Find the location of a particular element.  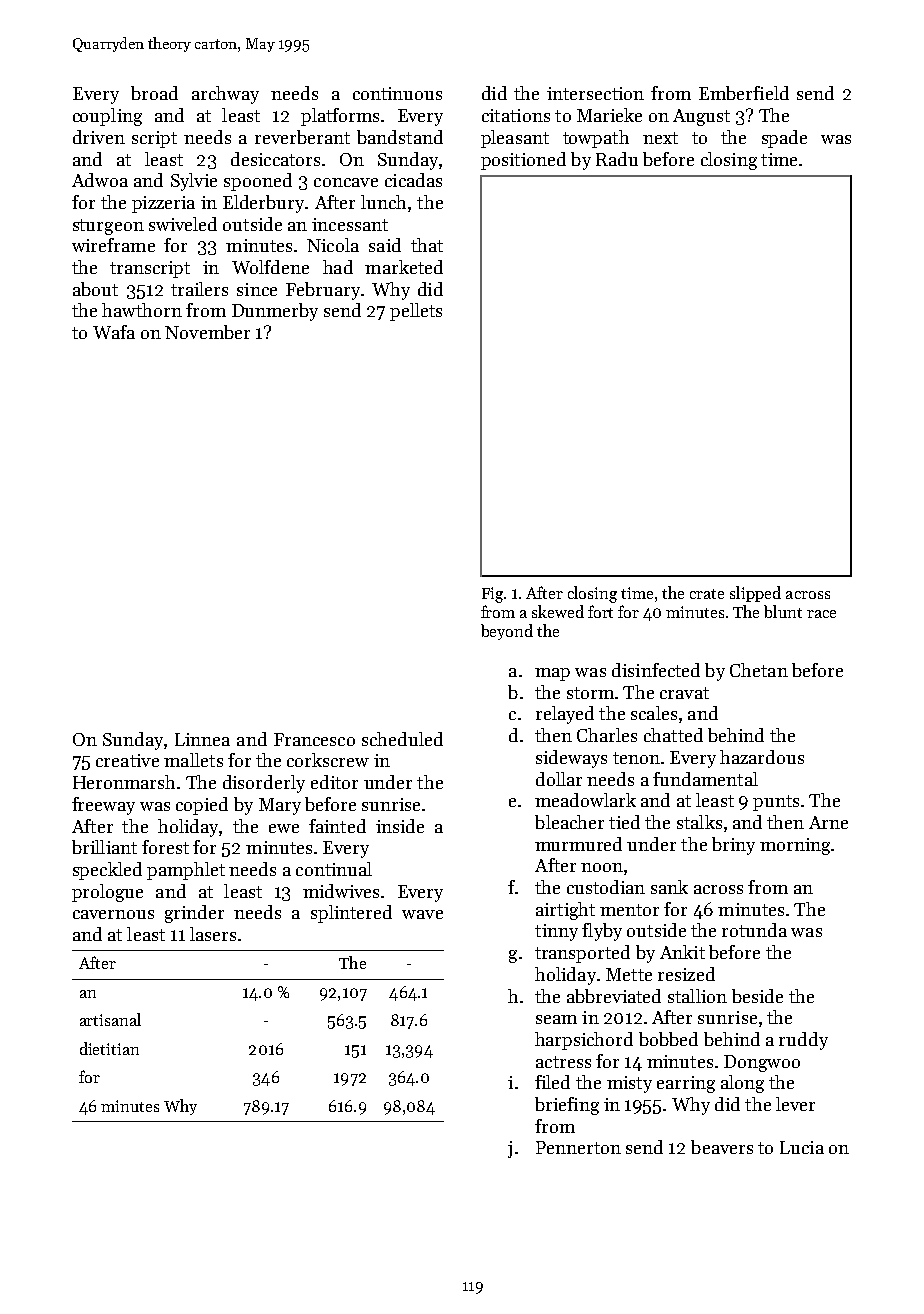

November is located at coordinates (207, 332).
